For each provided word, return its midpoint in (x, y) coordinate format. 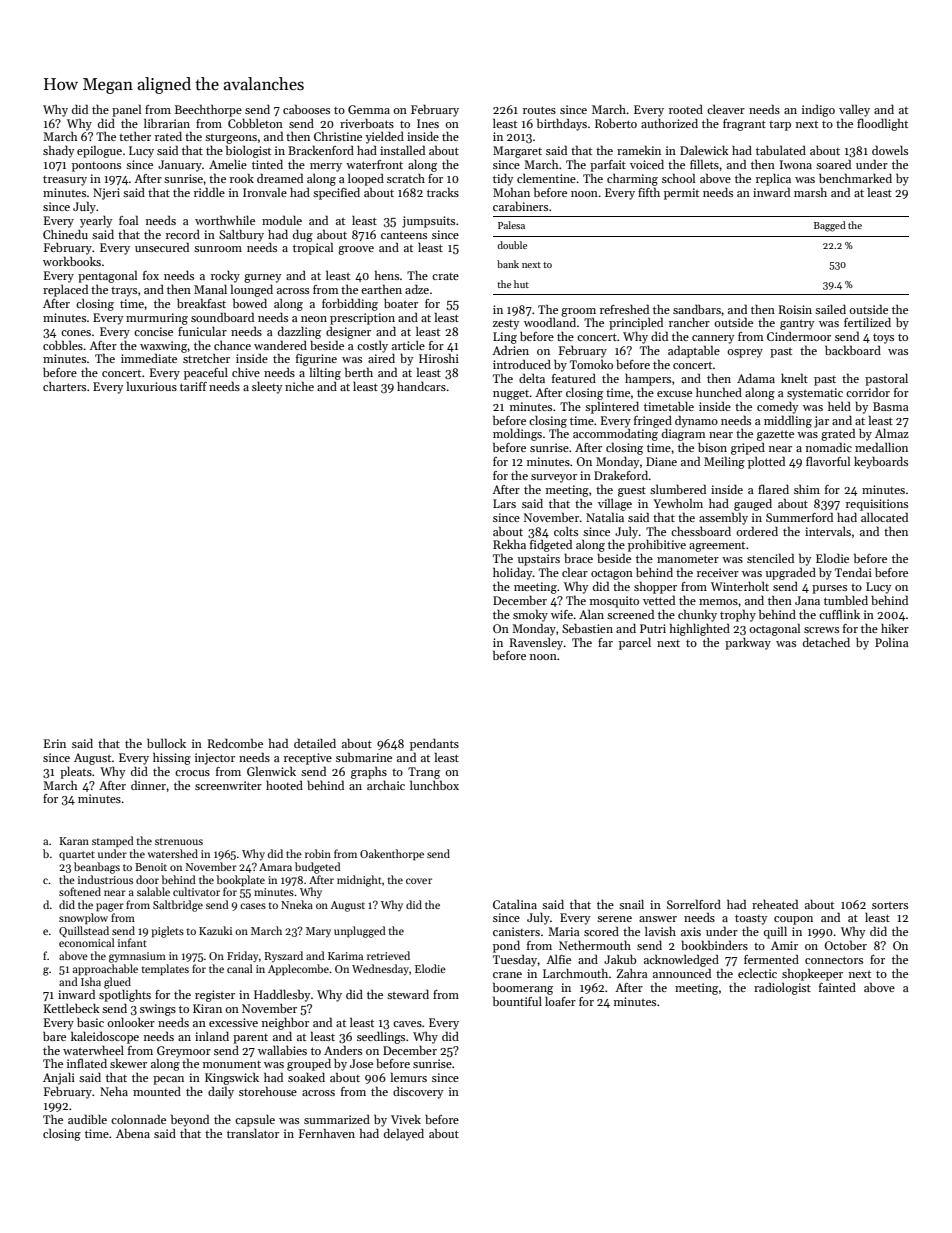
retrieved (388, 955)
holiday (513, 573)
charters (64, 386)
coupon (793, 920)
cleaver (726, 109)
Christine (338, 136)
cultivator (196, 891)
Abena (133, 1133)
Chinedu (65, 234)
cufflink (839, 614)
